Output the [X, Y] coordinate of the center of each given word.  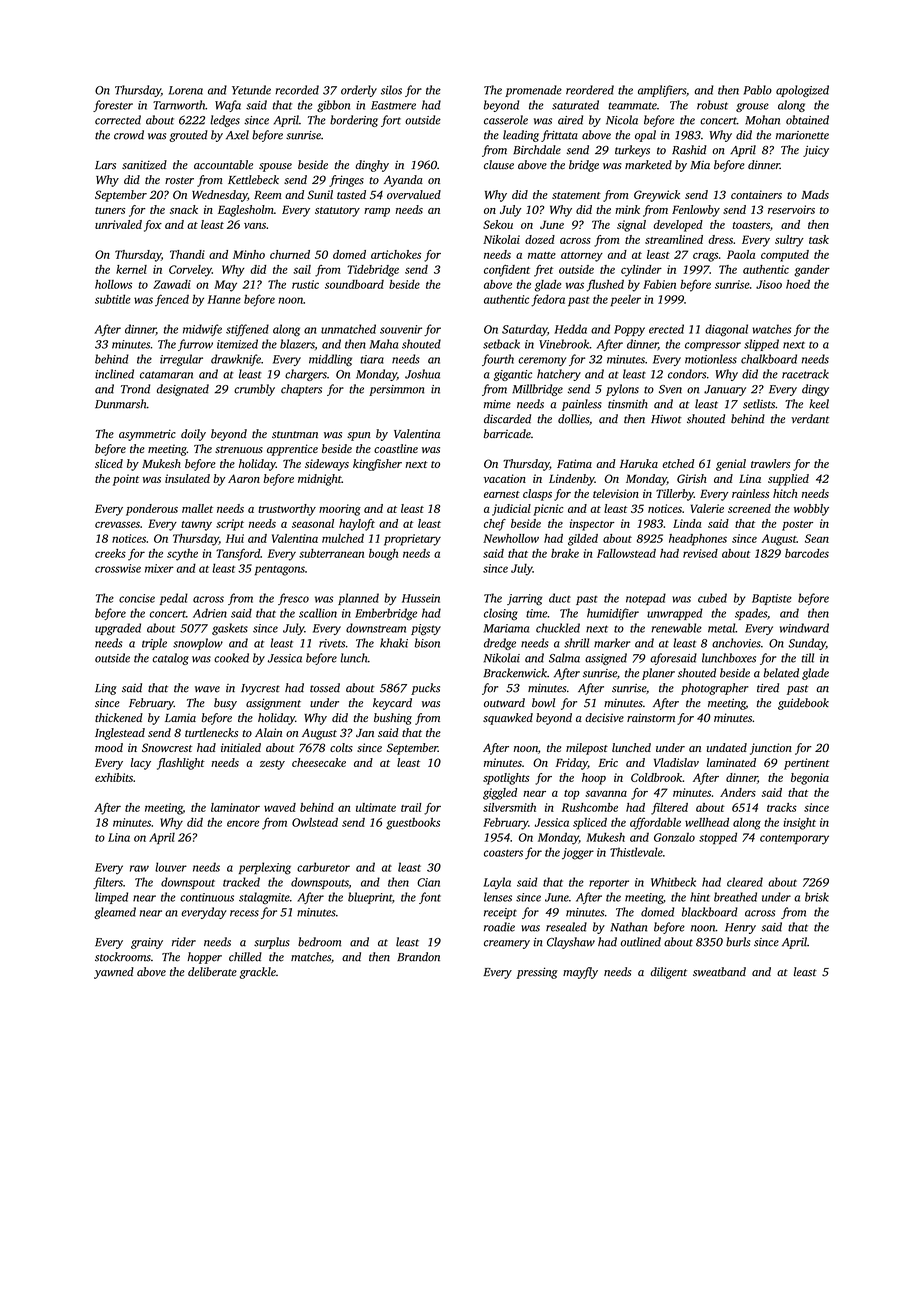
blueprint [370, 898]
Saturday [524, 330]
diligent [669, 973]
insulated [187, 478]
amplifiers [662, 91]
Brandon [418, 957]
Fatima [574, 463]
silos [391, 90]
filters [108, 883]
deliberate [212, 972]
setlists [759, 404]
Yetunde [251, 90]
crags [705, 257]
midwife [202, 330]
